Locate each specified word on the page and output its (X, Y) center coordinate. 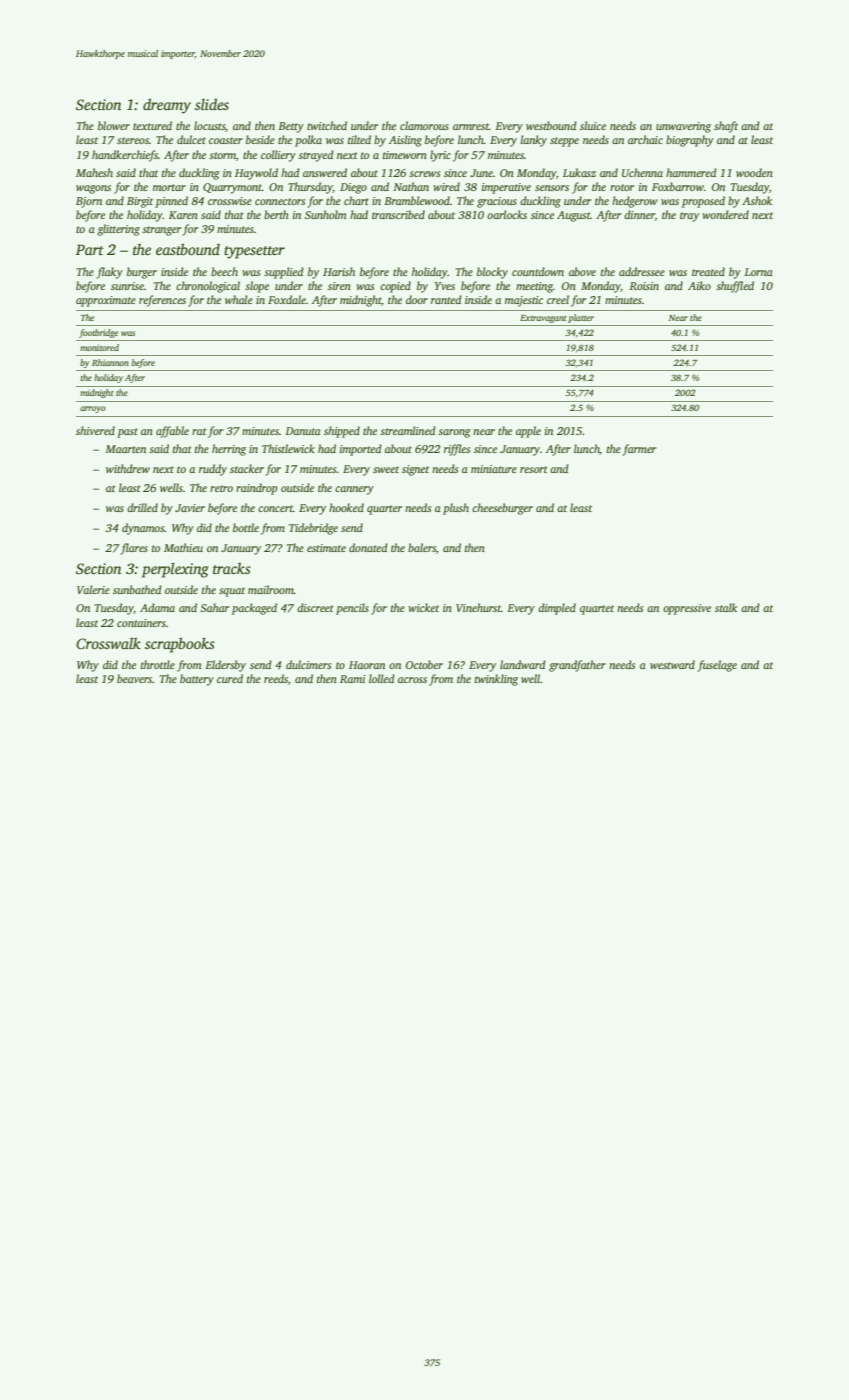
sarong (454, 433)
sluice (593, 125)
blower (114, 125)
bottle (246, 527)
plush (456, 509)
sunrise (127, 286)
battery (197, 680)
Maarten (125, 449)
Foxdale (287, 299)
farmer (639, 450)
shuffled (735, 287)
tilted (359, 139)
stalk (726, 607)
